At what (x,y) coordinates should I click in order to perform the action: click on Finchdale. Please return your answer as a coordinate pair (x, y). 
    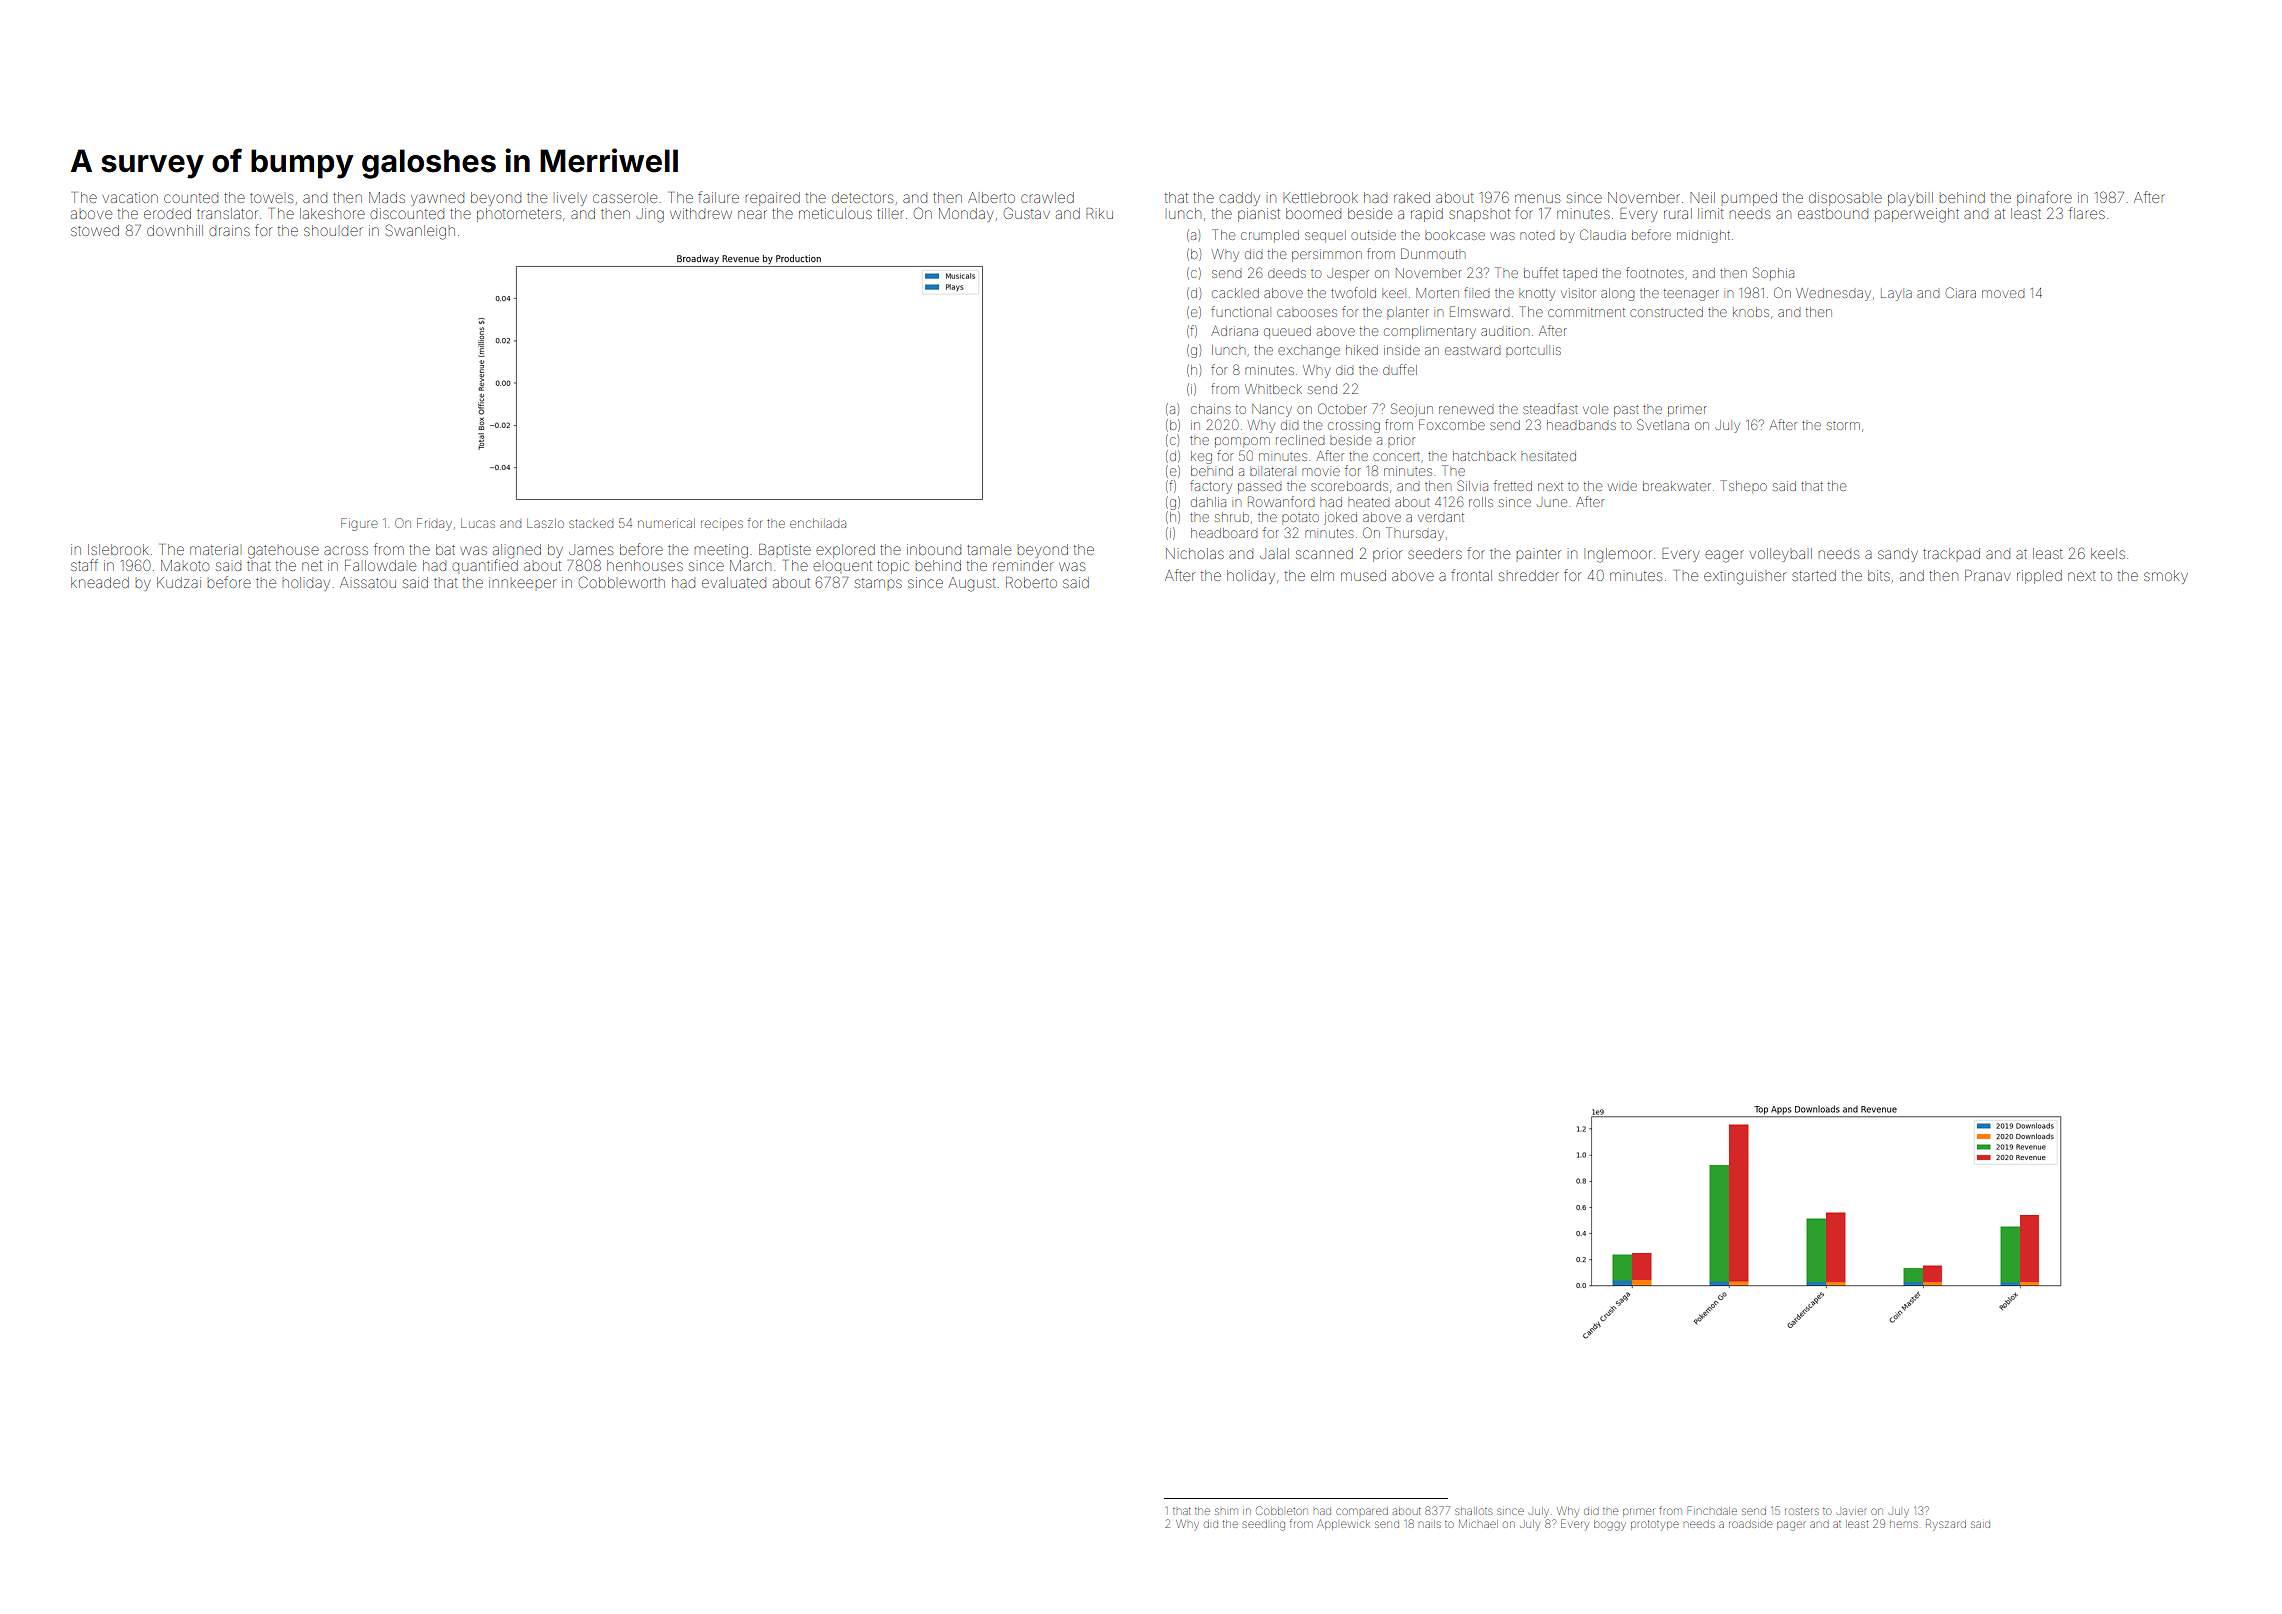
    Looking at the image, I should click on (1712, 1510).
